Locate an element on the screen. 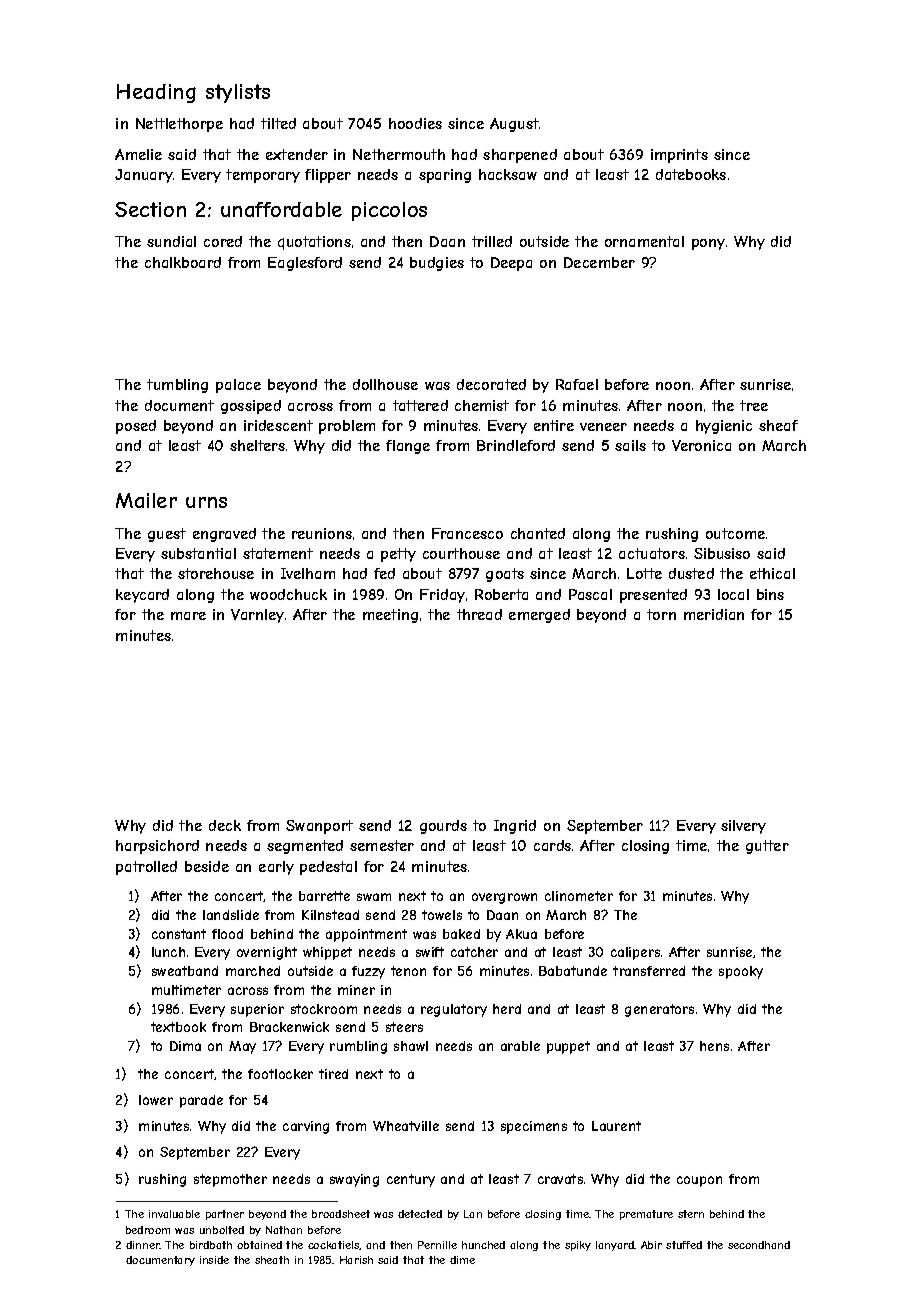  Heading is located at coordinates (156, 93).
